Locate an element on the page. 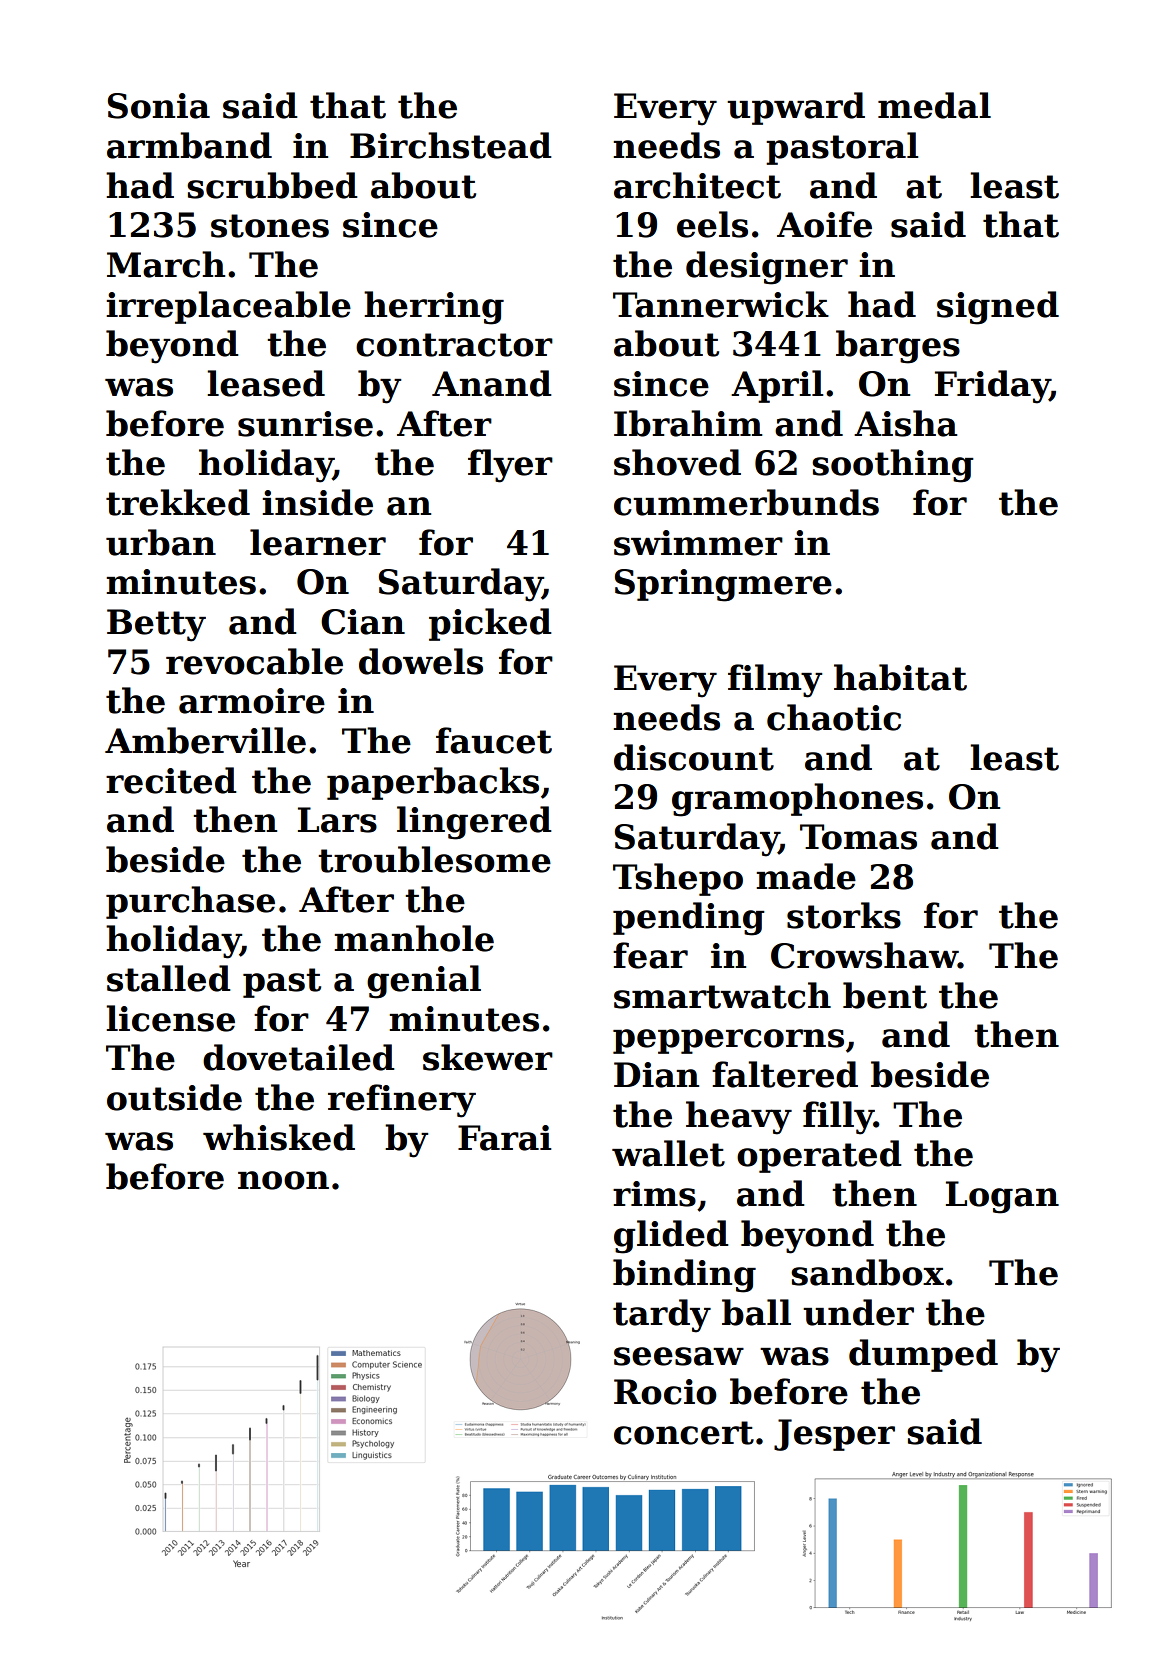  skewer is located at coordinates (488, 1057).
